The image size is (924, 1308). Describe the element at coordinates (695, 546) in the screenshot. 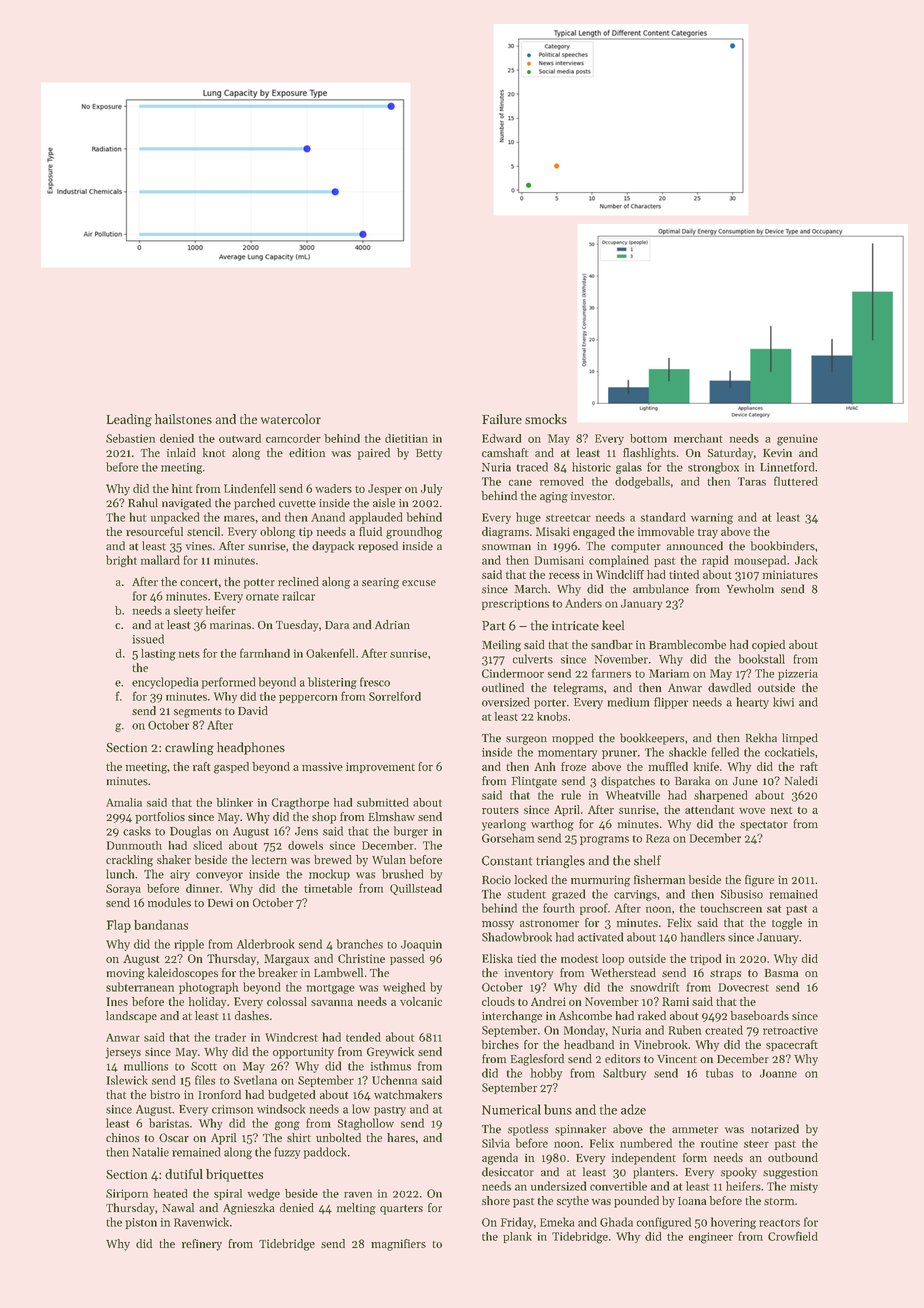

I see `announced` at that location.
